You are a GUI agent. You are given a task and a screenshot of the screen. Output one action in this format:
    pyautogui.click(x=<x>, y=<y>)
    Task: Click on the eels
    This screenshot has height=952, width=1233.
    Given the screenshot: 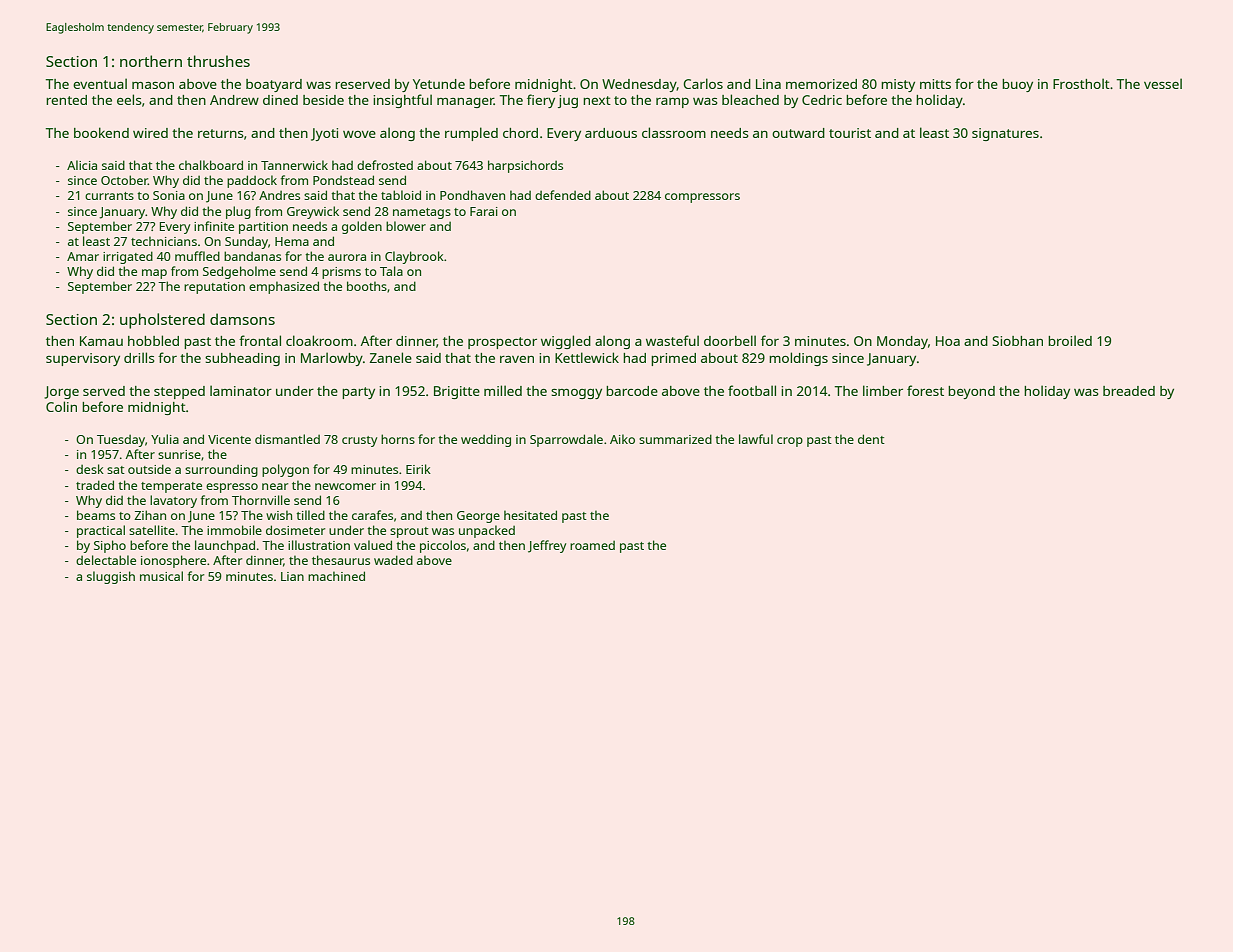 What is the action you would take?
    pyautogui.click(x=129, y=99)
